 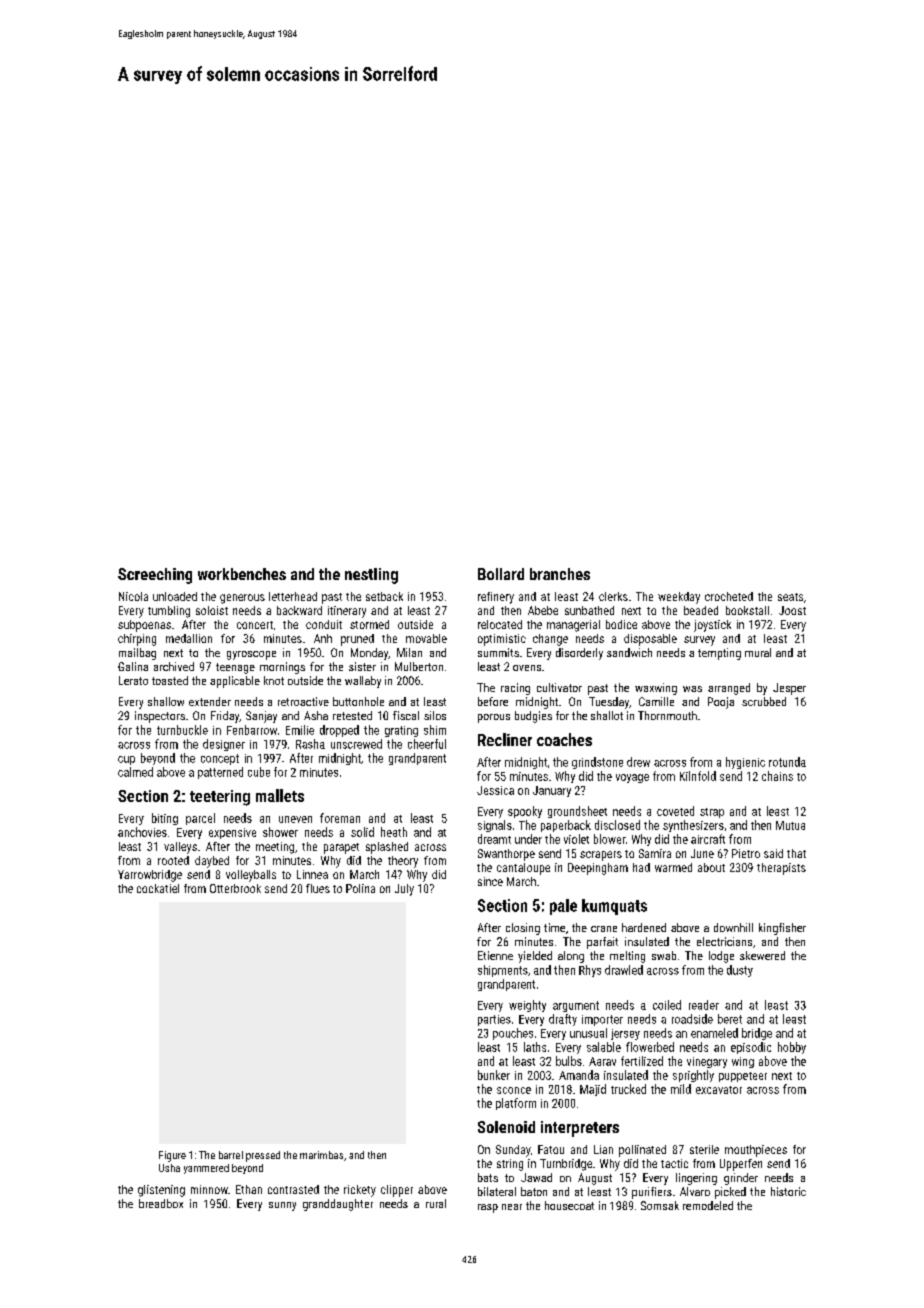 I want to click on Screeching, so click(x=155, y=576).
